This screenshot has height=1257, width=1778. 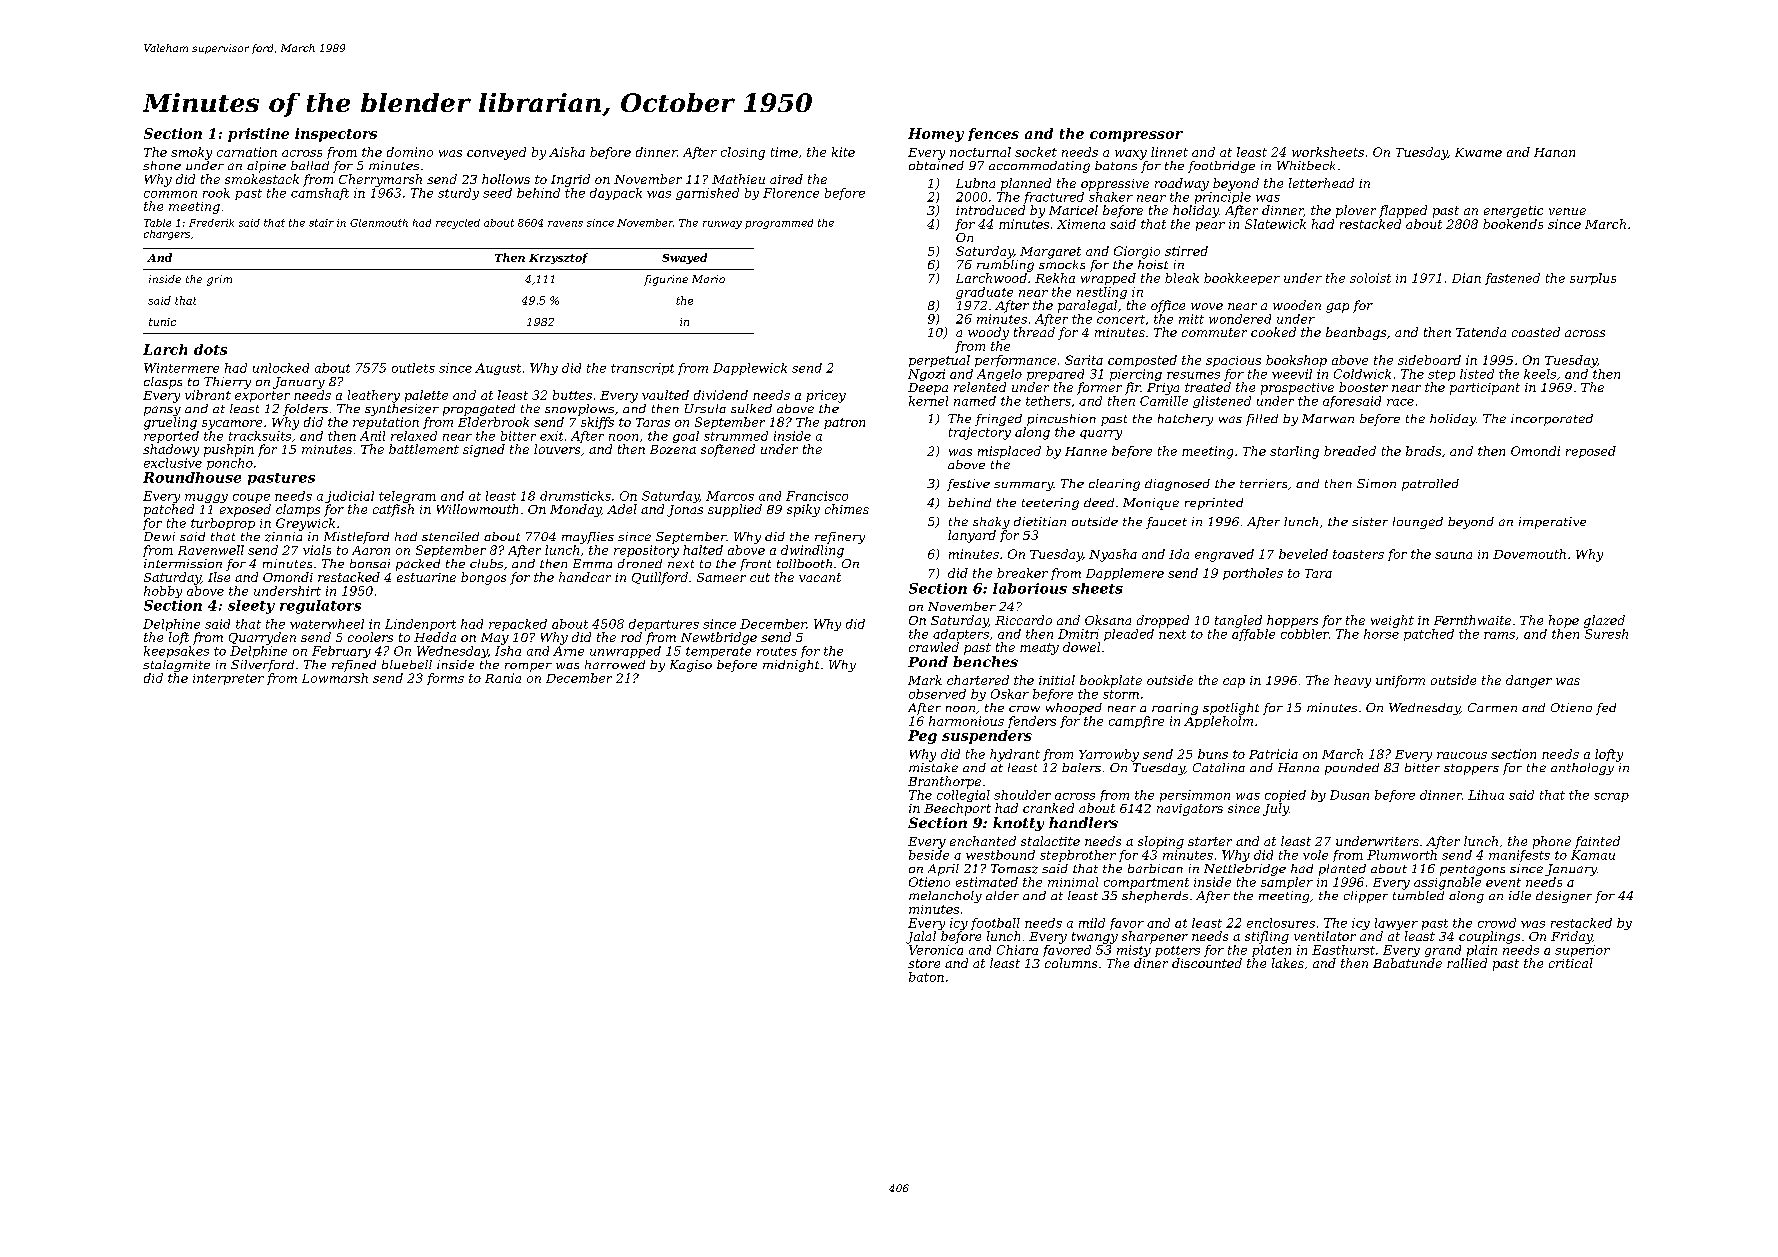 What do you see at coordinates (924, 963) in the screenshot?
I see `store` at bounding box center [924, 963].
